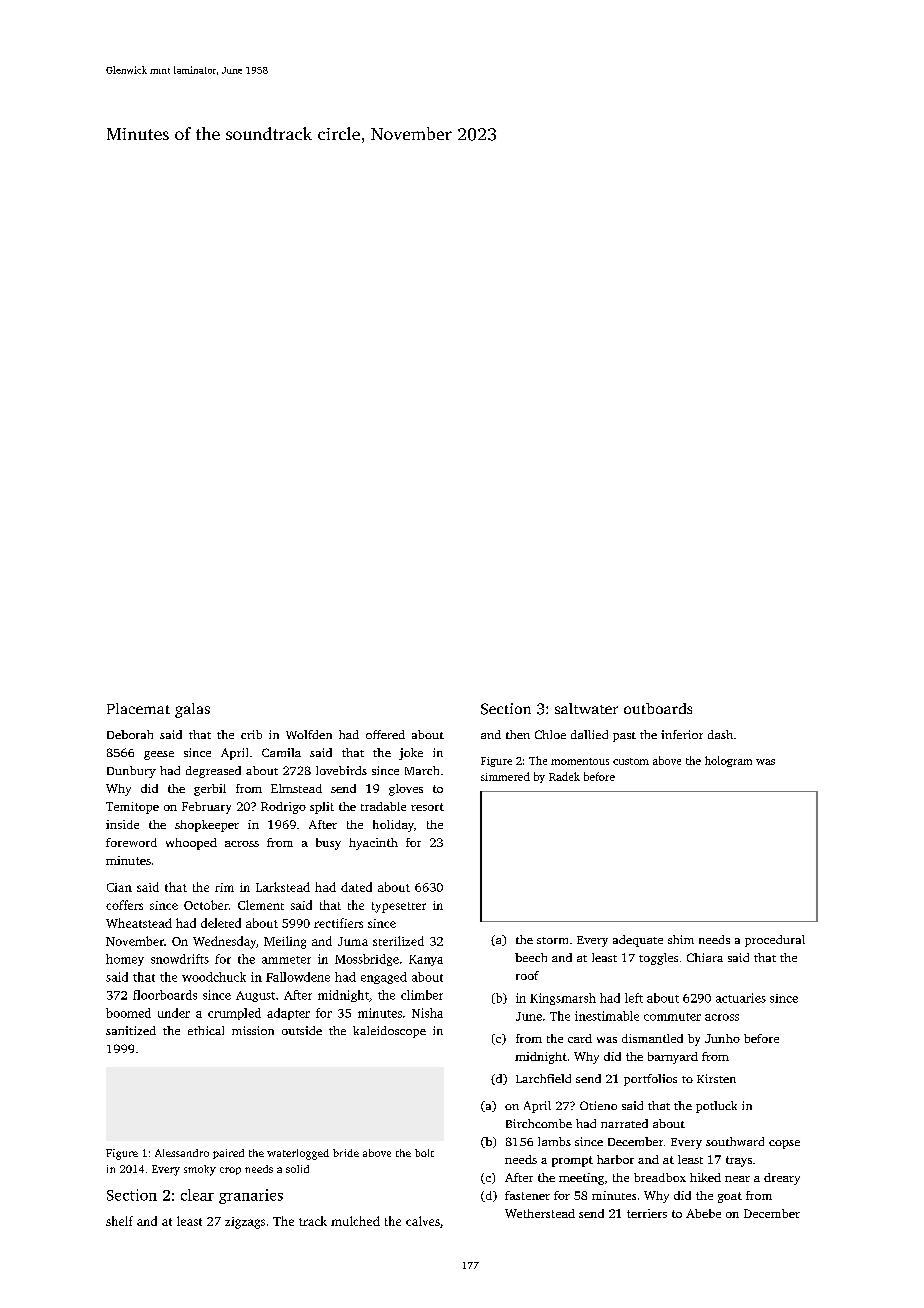 Image resolution: width=924 pixels, height=1308 pixels. I want to click on typesetter, so click(399, 907).
